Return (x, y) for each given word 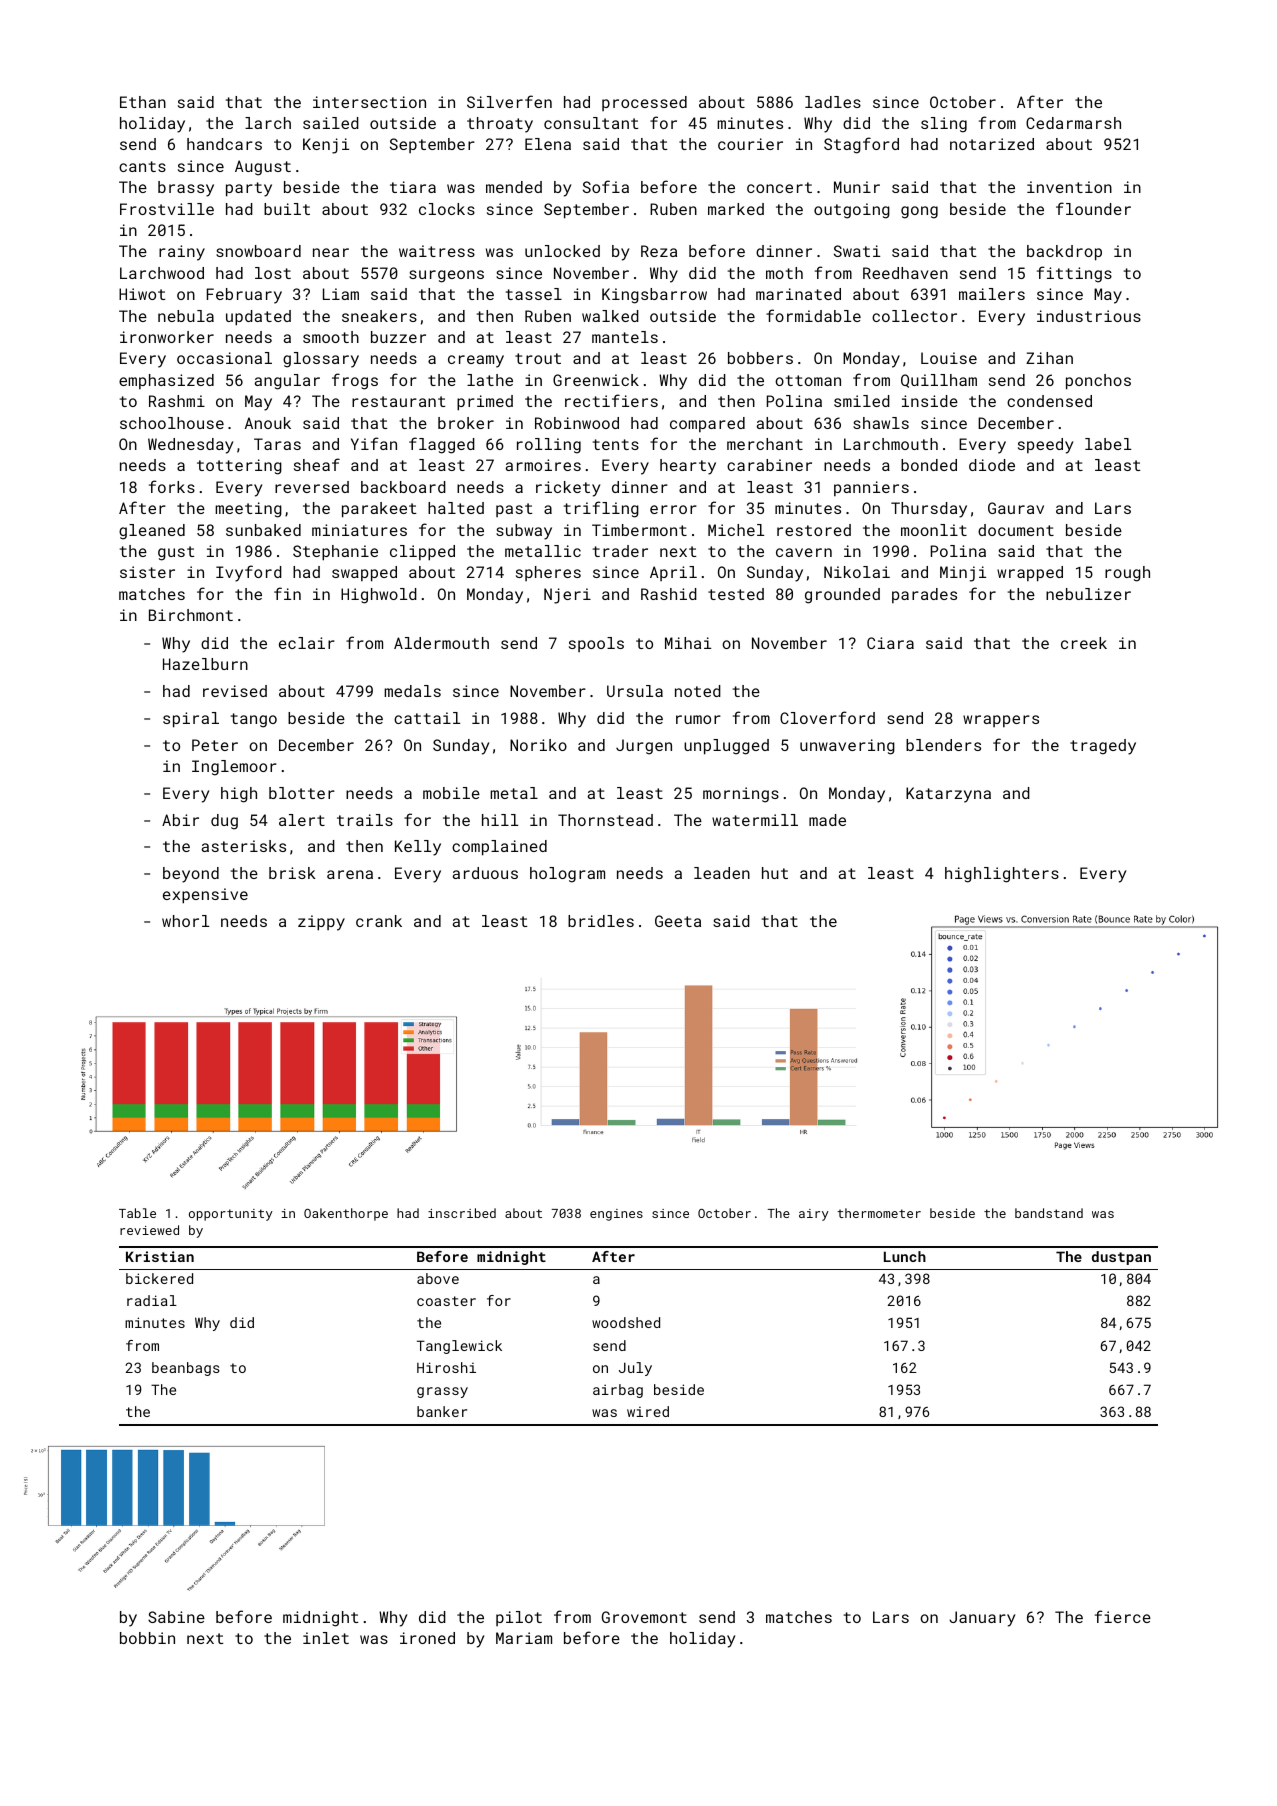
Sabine (176, 1617)
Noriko (538, 745)
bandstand (1049, 1213)
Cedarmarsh (1073, 123)
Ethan (143, 102)
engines (616, 1215)
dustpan (1121, 1258)
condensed (1049, 401)
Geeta (678, 921)
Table (137, 1213)
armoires (543, 465)
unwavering (847, 747)
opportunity (231, 1215)
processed (644, 103)
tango (254, 720)
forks (172, 486)
